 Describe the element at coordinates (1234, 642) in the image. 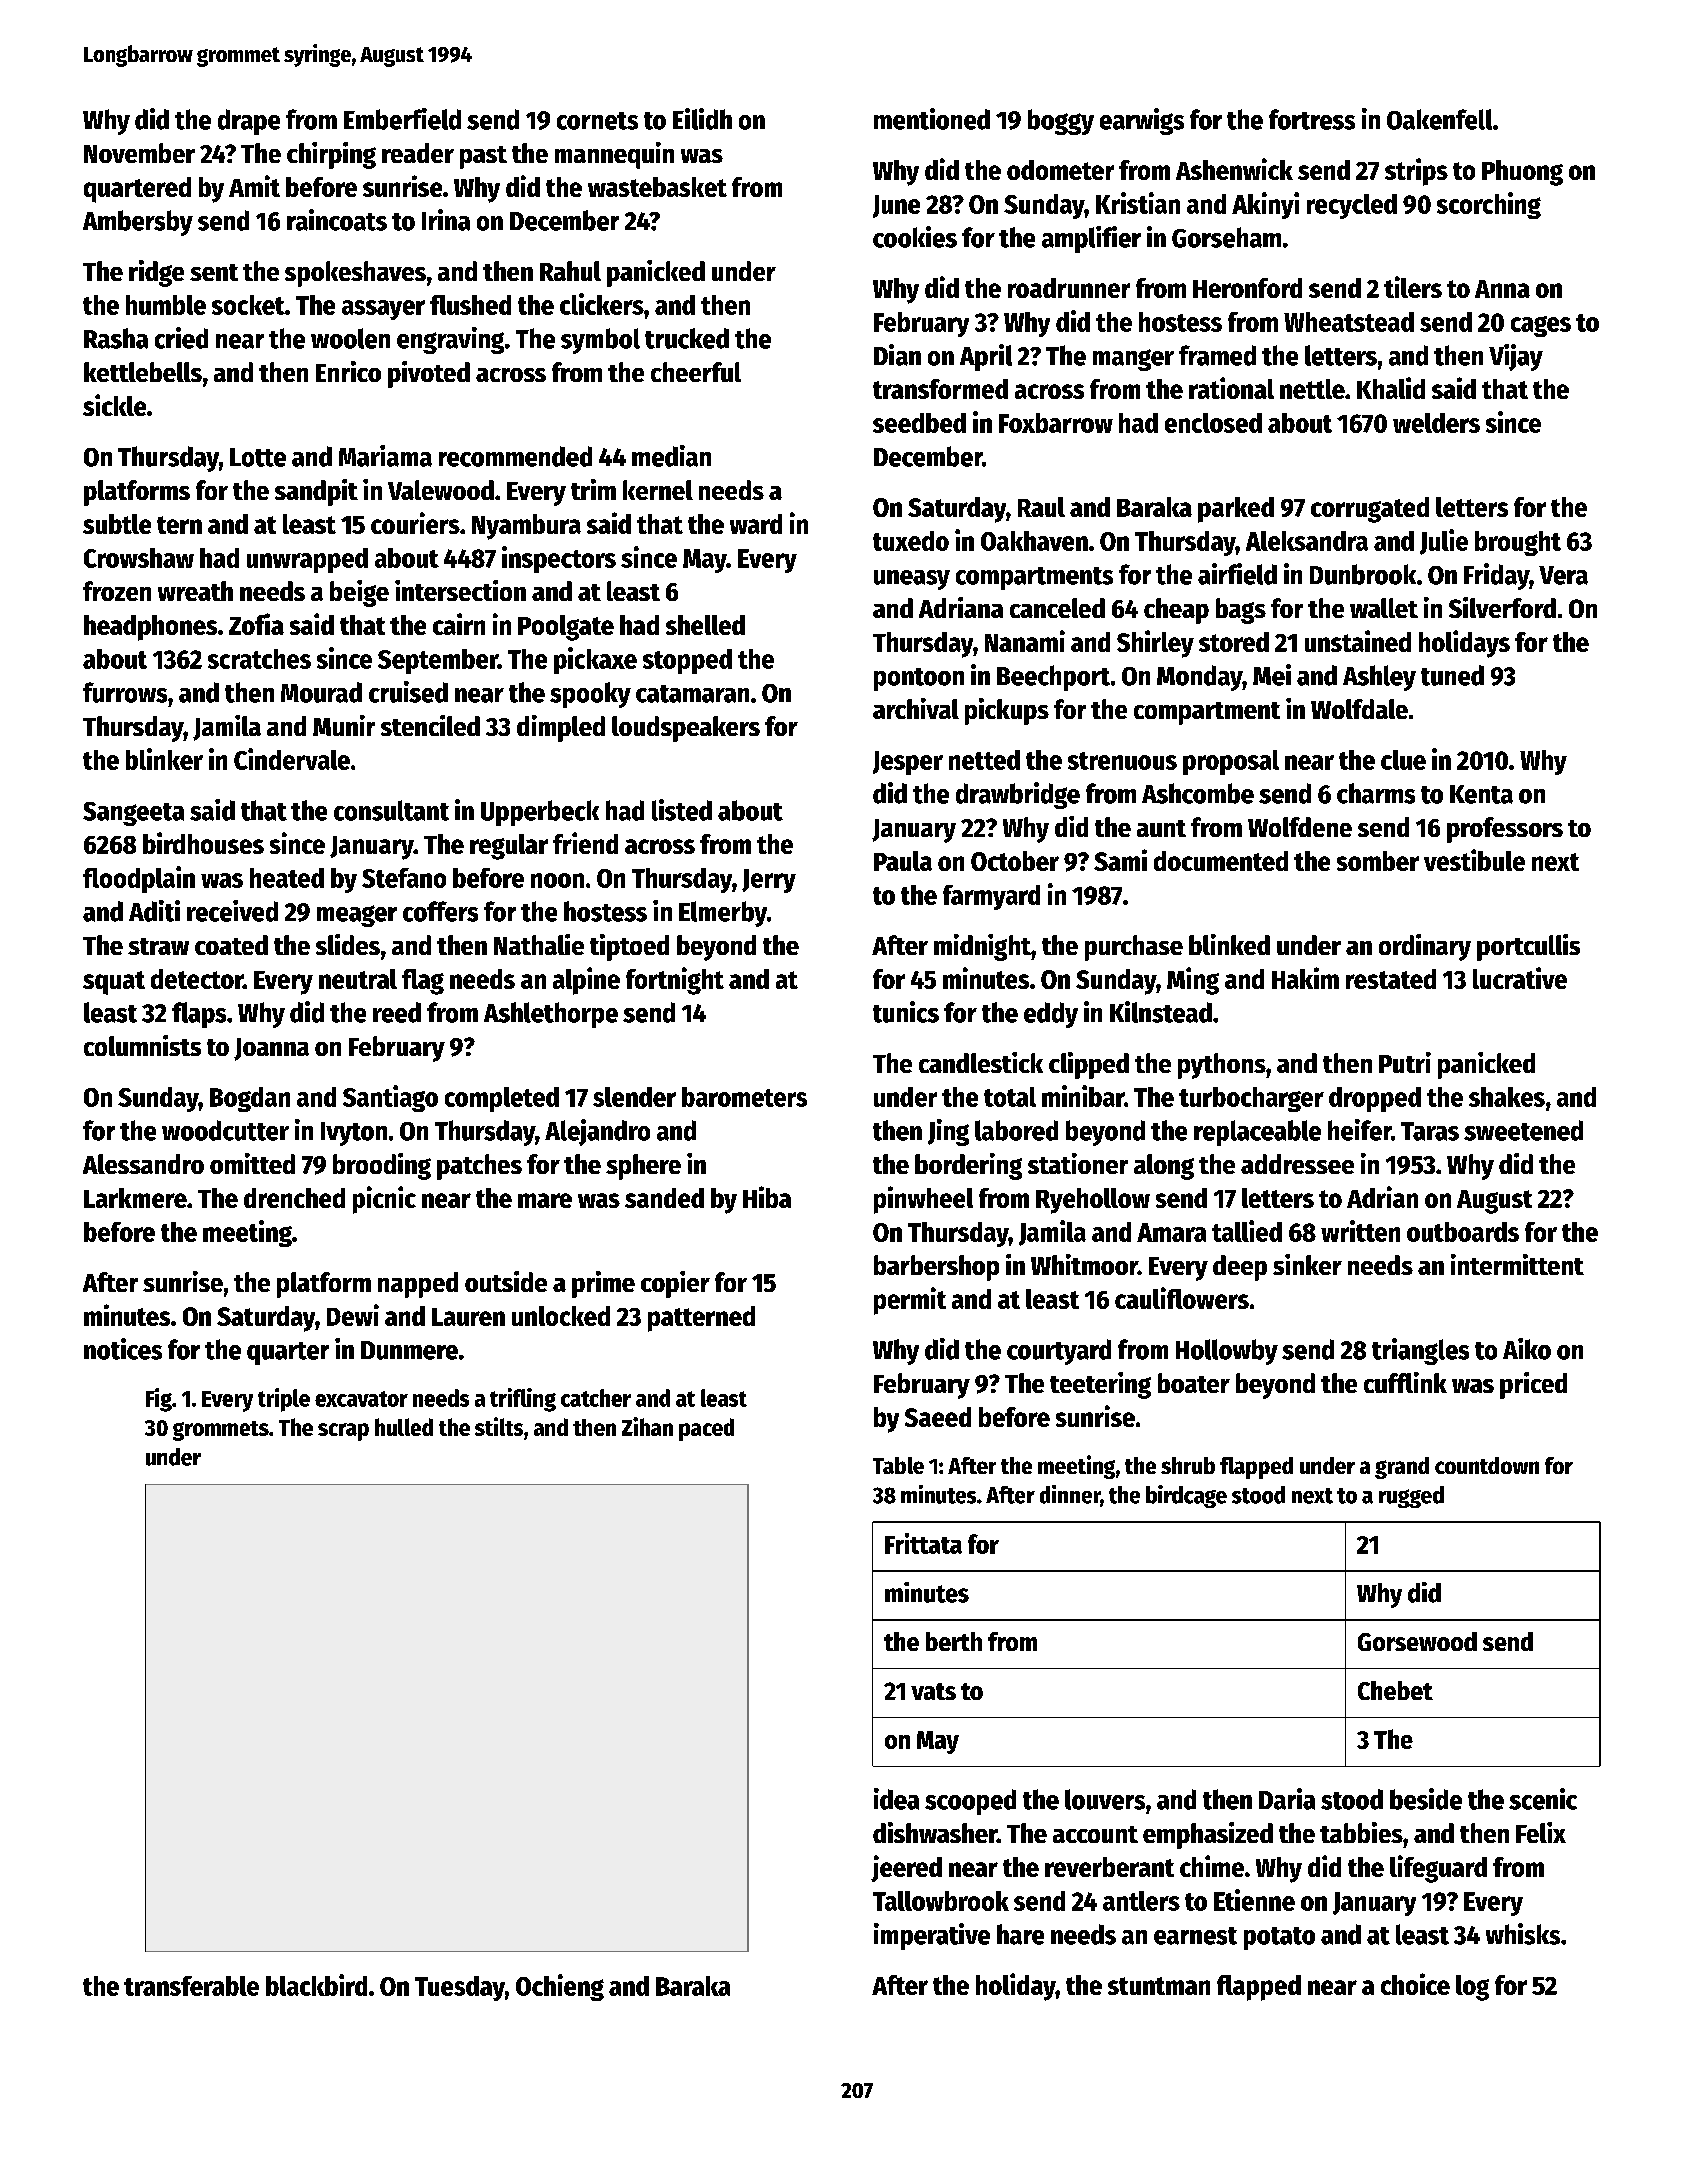

I see `stored` at that location.
